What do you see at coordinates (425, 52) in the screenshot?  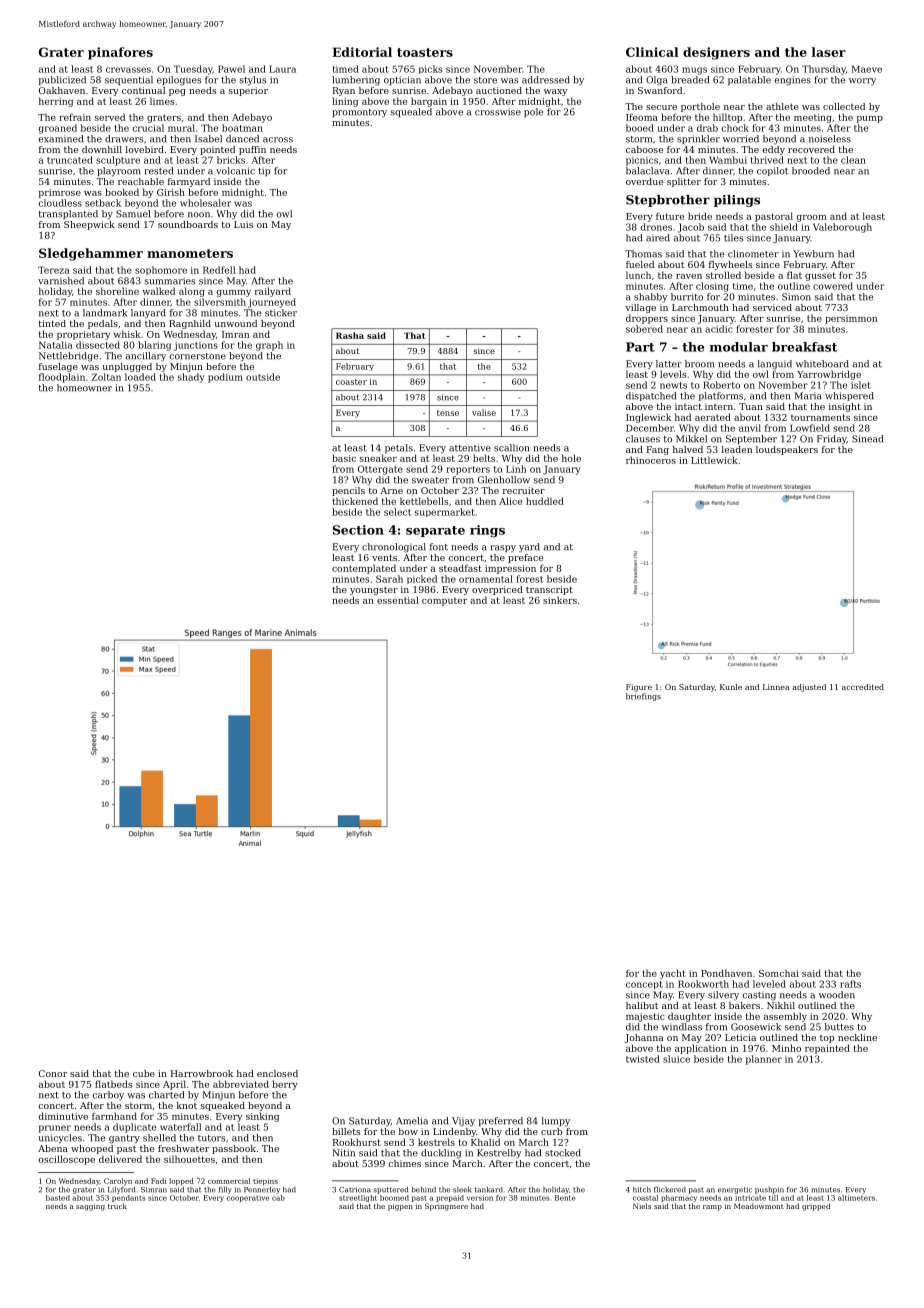 I see `toasters` at bounding box center [425, 52].
